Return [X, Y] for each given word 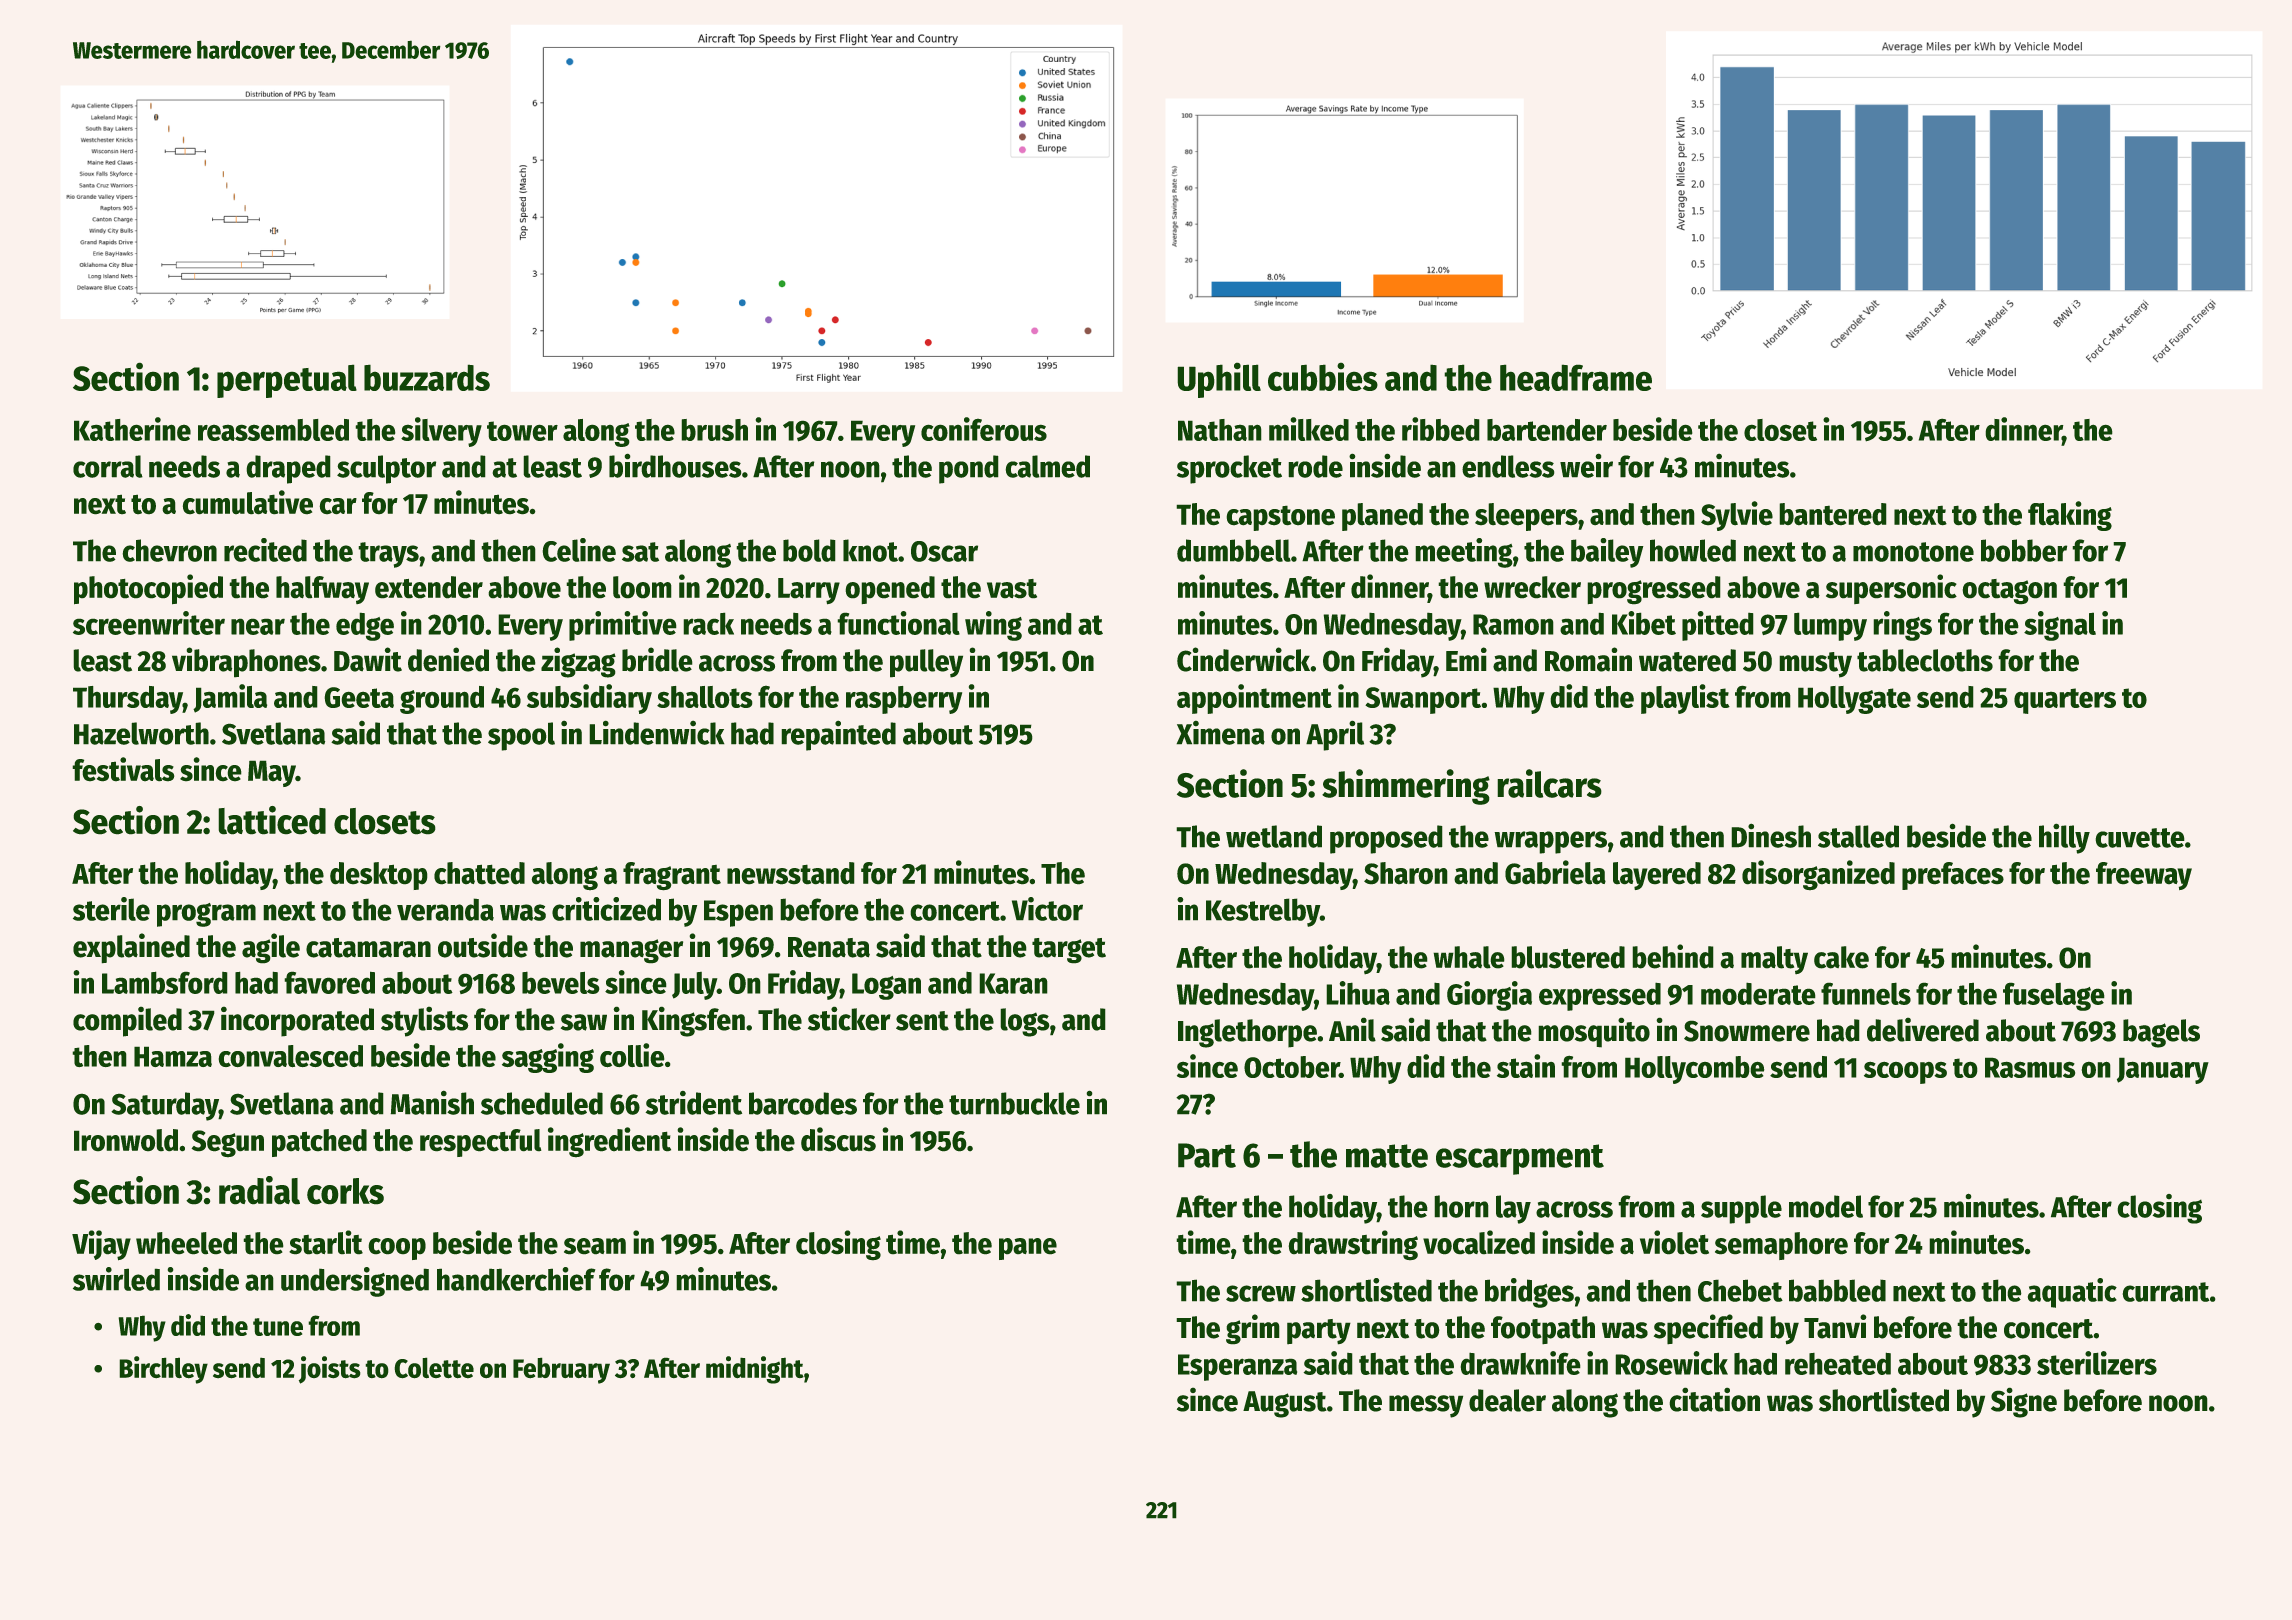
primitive [622, 626]
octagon [2010, 591]
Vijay [101, 1245]
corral [108, 466]
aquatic [2072, 1293]
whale [1469, 957]
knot [870, 550]
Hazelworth [141, 733]
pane [1028, 1249]
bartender [1547, 430]
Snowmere [1747, 1031]
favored [330, 983]
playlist [1685, 699]
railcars [1550, 783]
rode [1316, 466]
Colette [434, 1368]
